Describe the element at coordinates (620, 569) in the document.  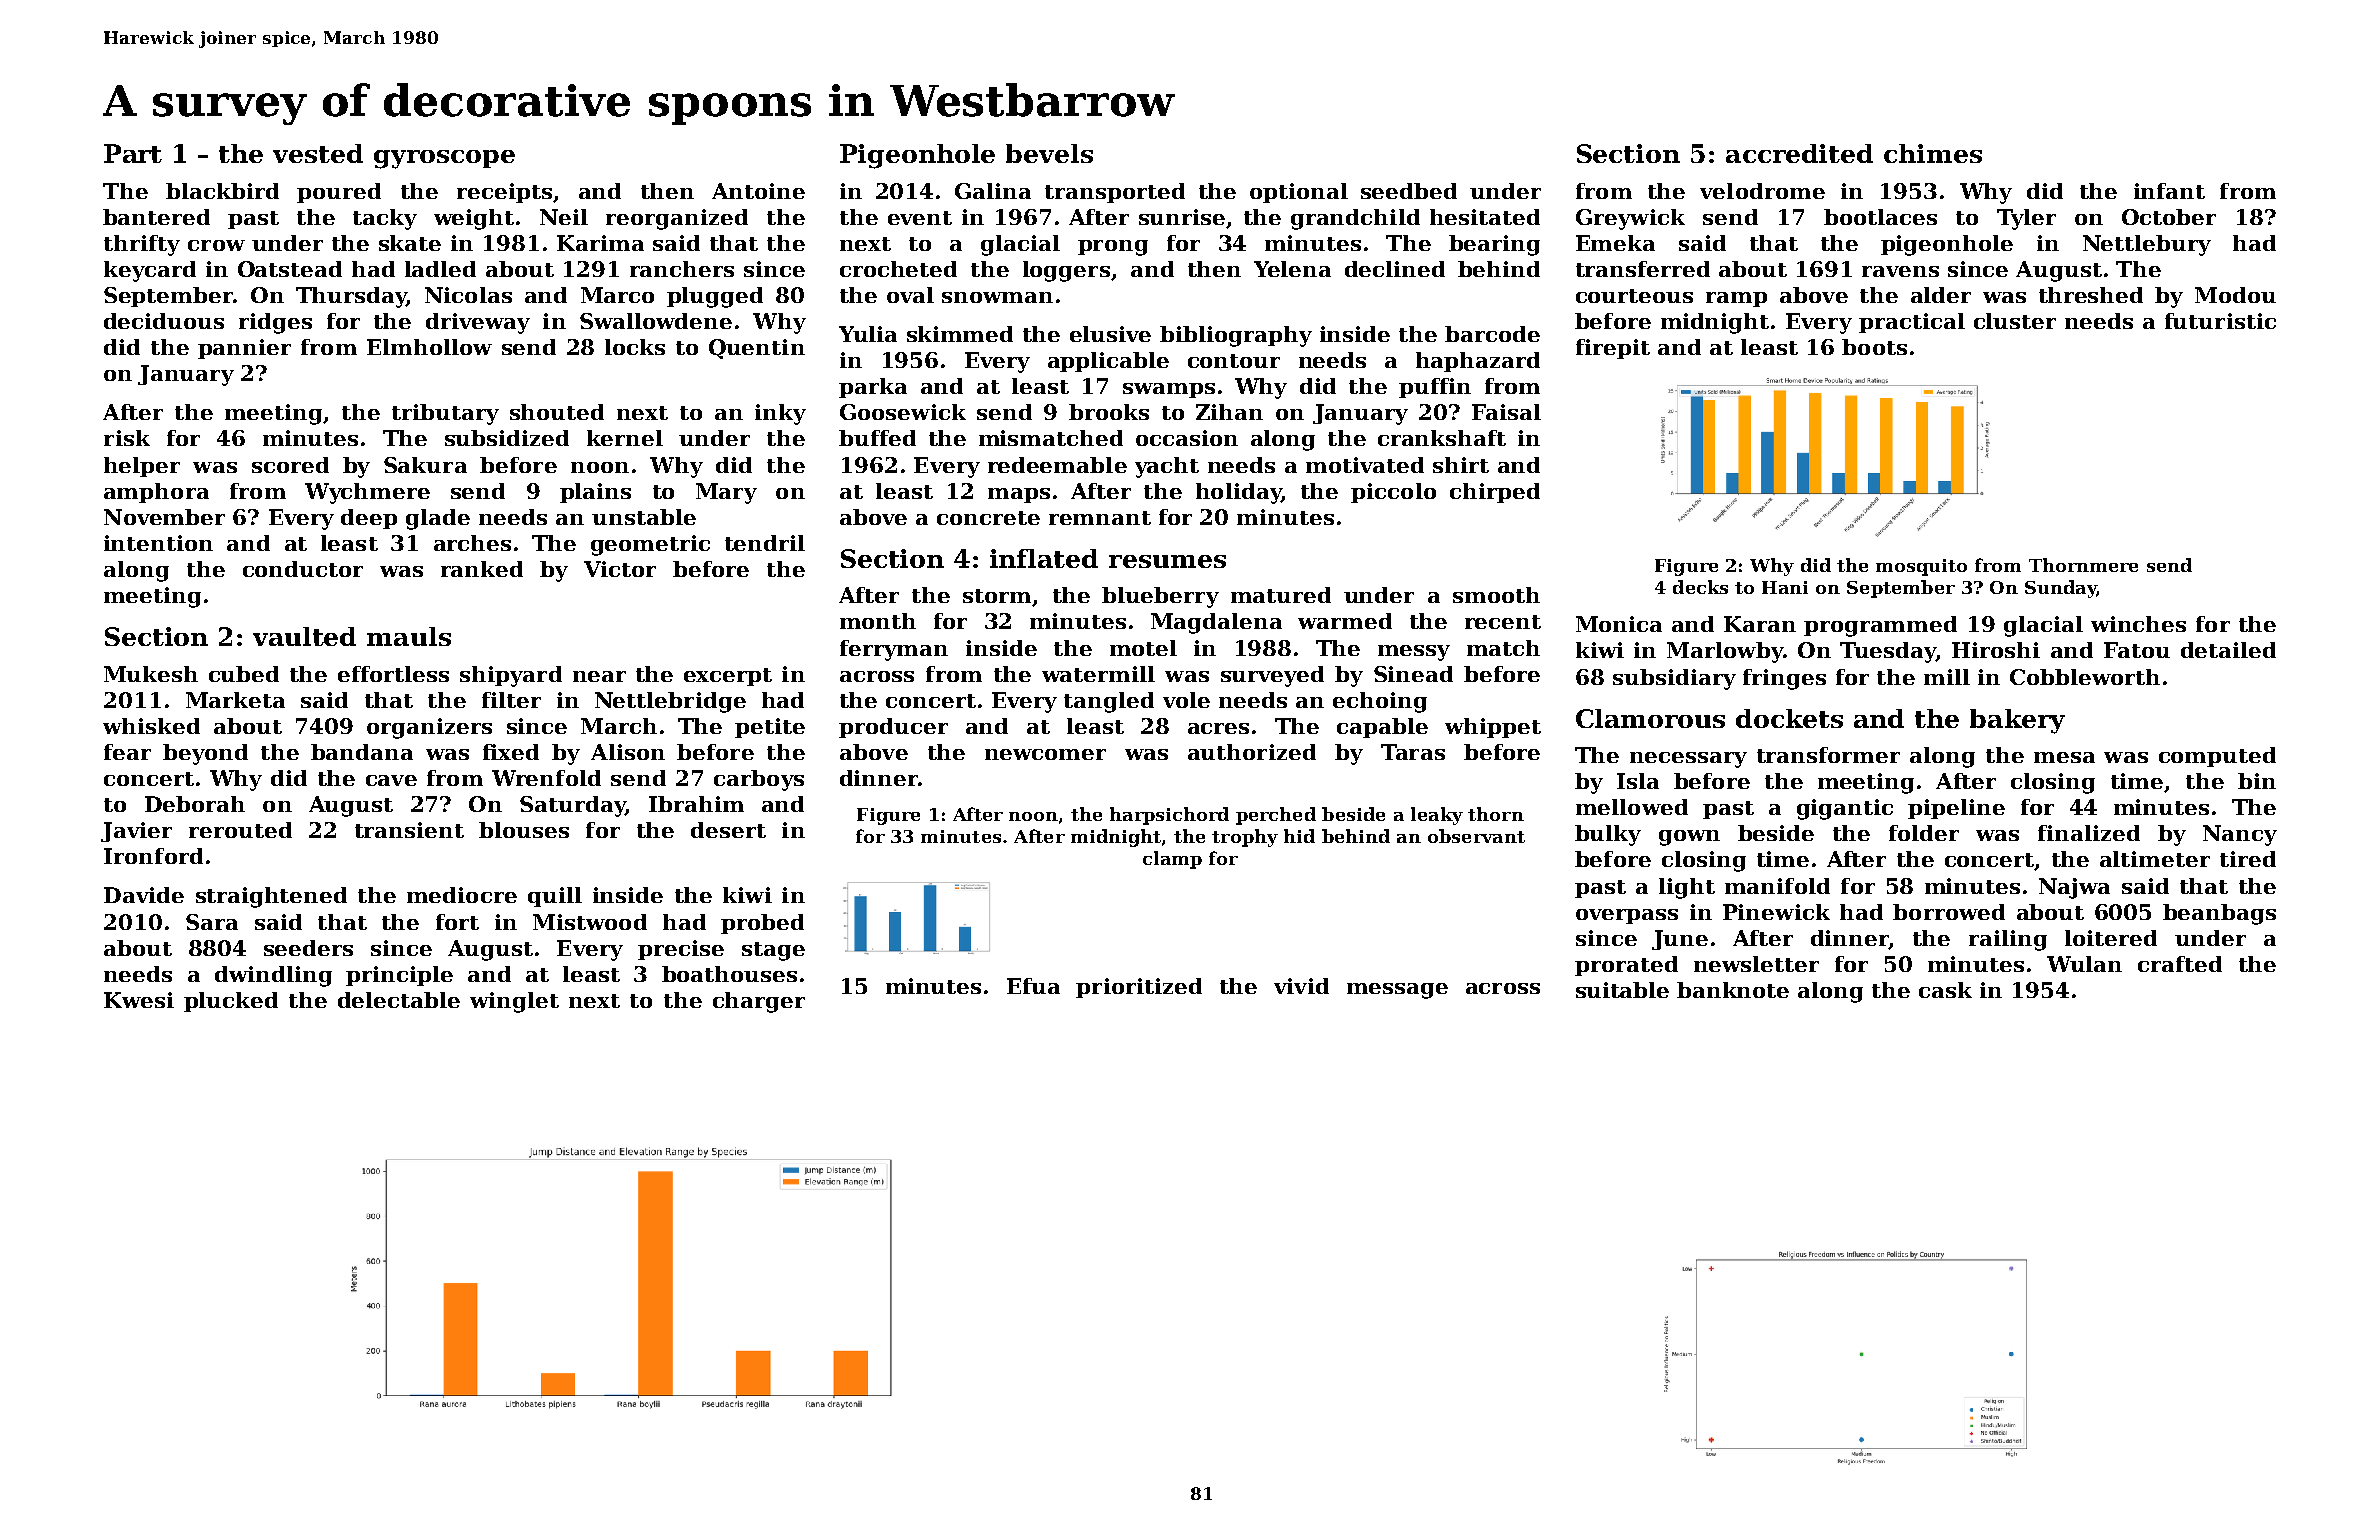
I see `Victor` at that location.
